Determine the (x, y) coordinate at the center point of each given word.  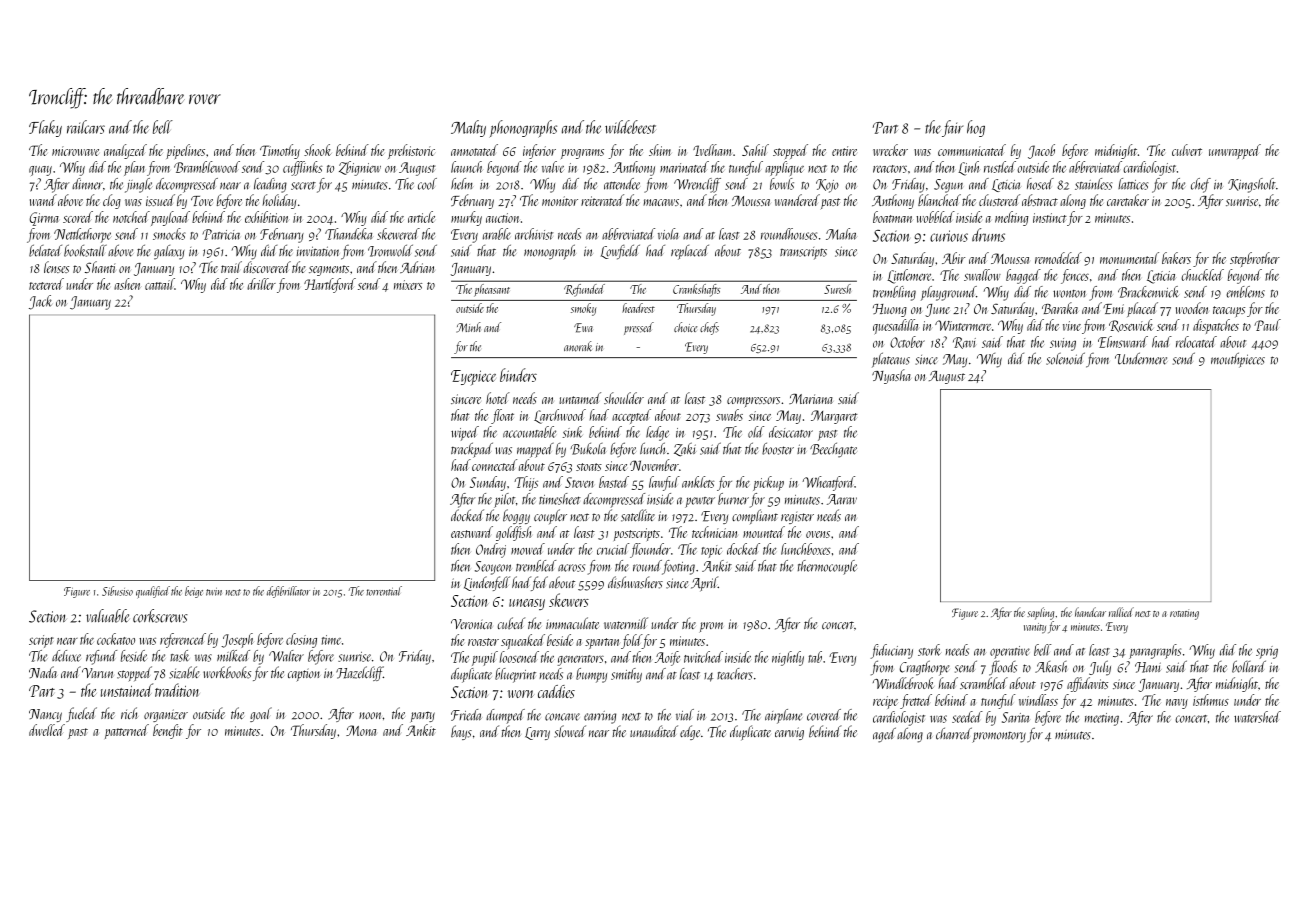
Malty (468, 128)
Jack (40, 302)
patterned (127, 731)
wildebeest (630, 127)
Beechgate (833, 450)
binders (518, 375)
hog (976, 128)
